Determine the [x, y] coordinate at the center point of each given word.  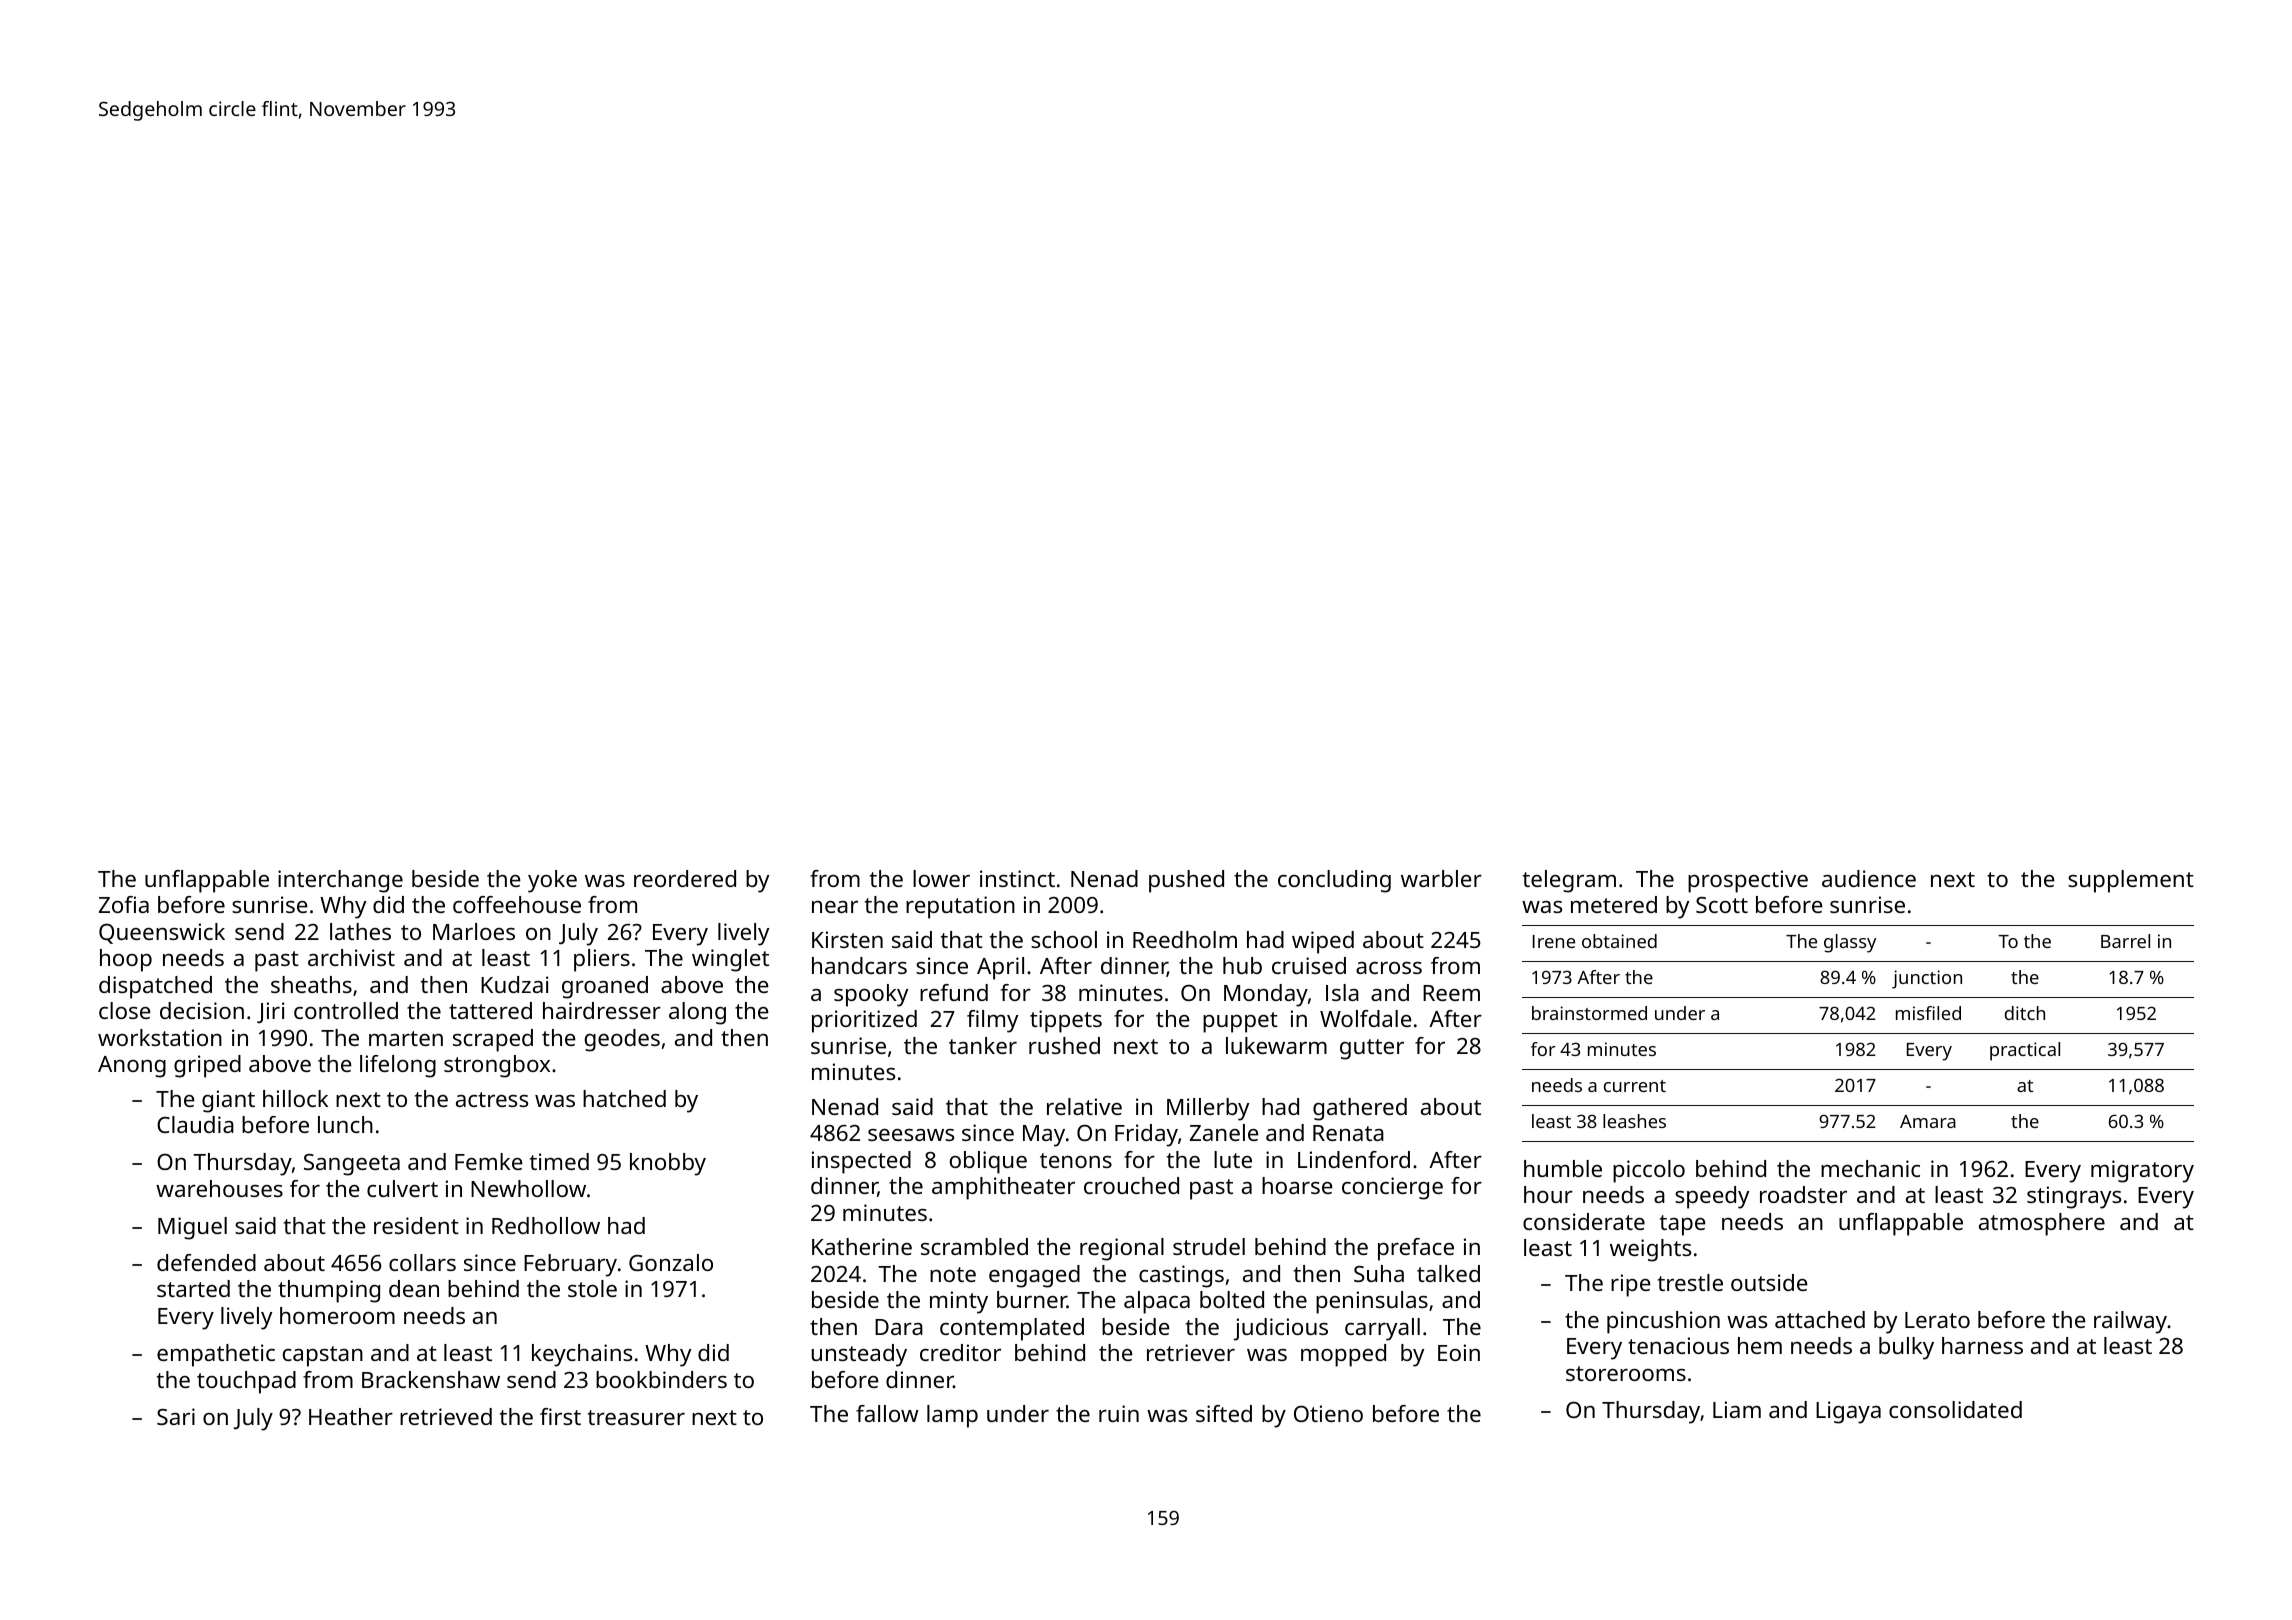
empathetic [216, 1355]
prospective [1748, 881]
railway [2130, 1322]
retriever [1191, 1352]
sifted [1224, 1413]
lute [1233, 1159]
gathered [1360, 1109]
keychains [582, 1355]
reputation [960, 907]
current [1635, 1086]
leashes [1634, 1121]
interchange [340, 881]
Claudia [195, 1124]
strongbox [497, 1066]
